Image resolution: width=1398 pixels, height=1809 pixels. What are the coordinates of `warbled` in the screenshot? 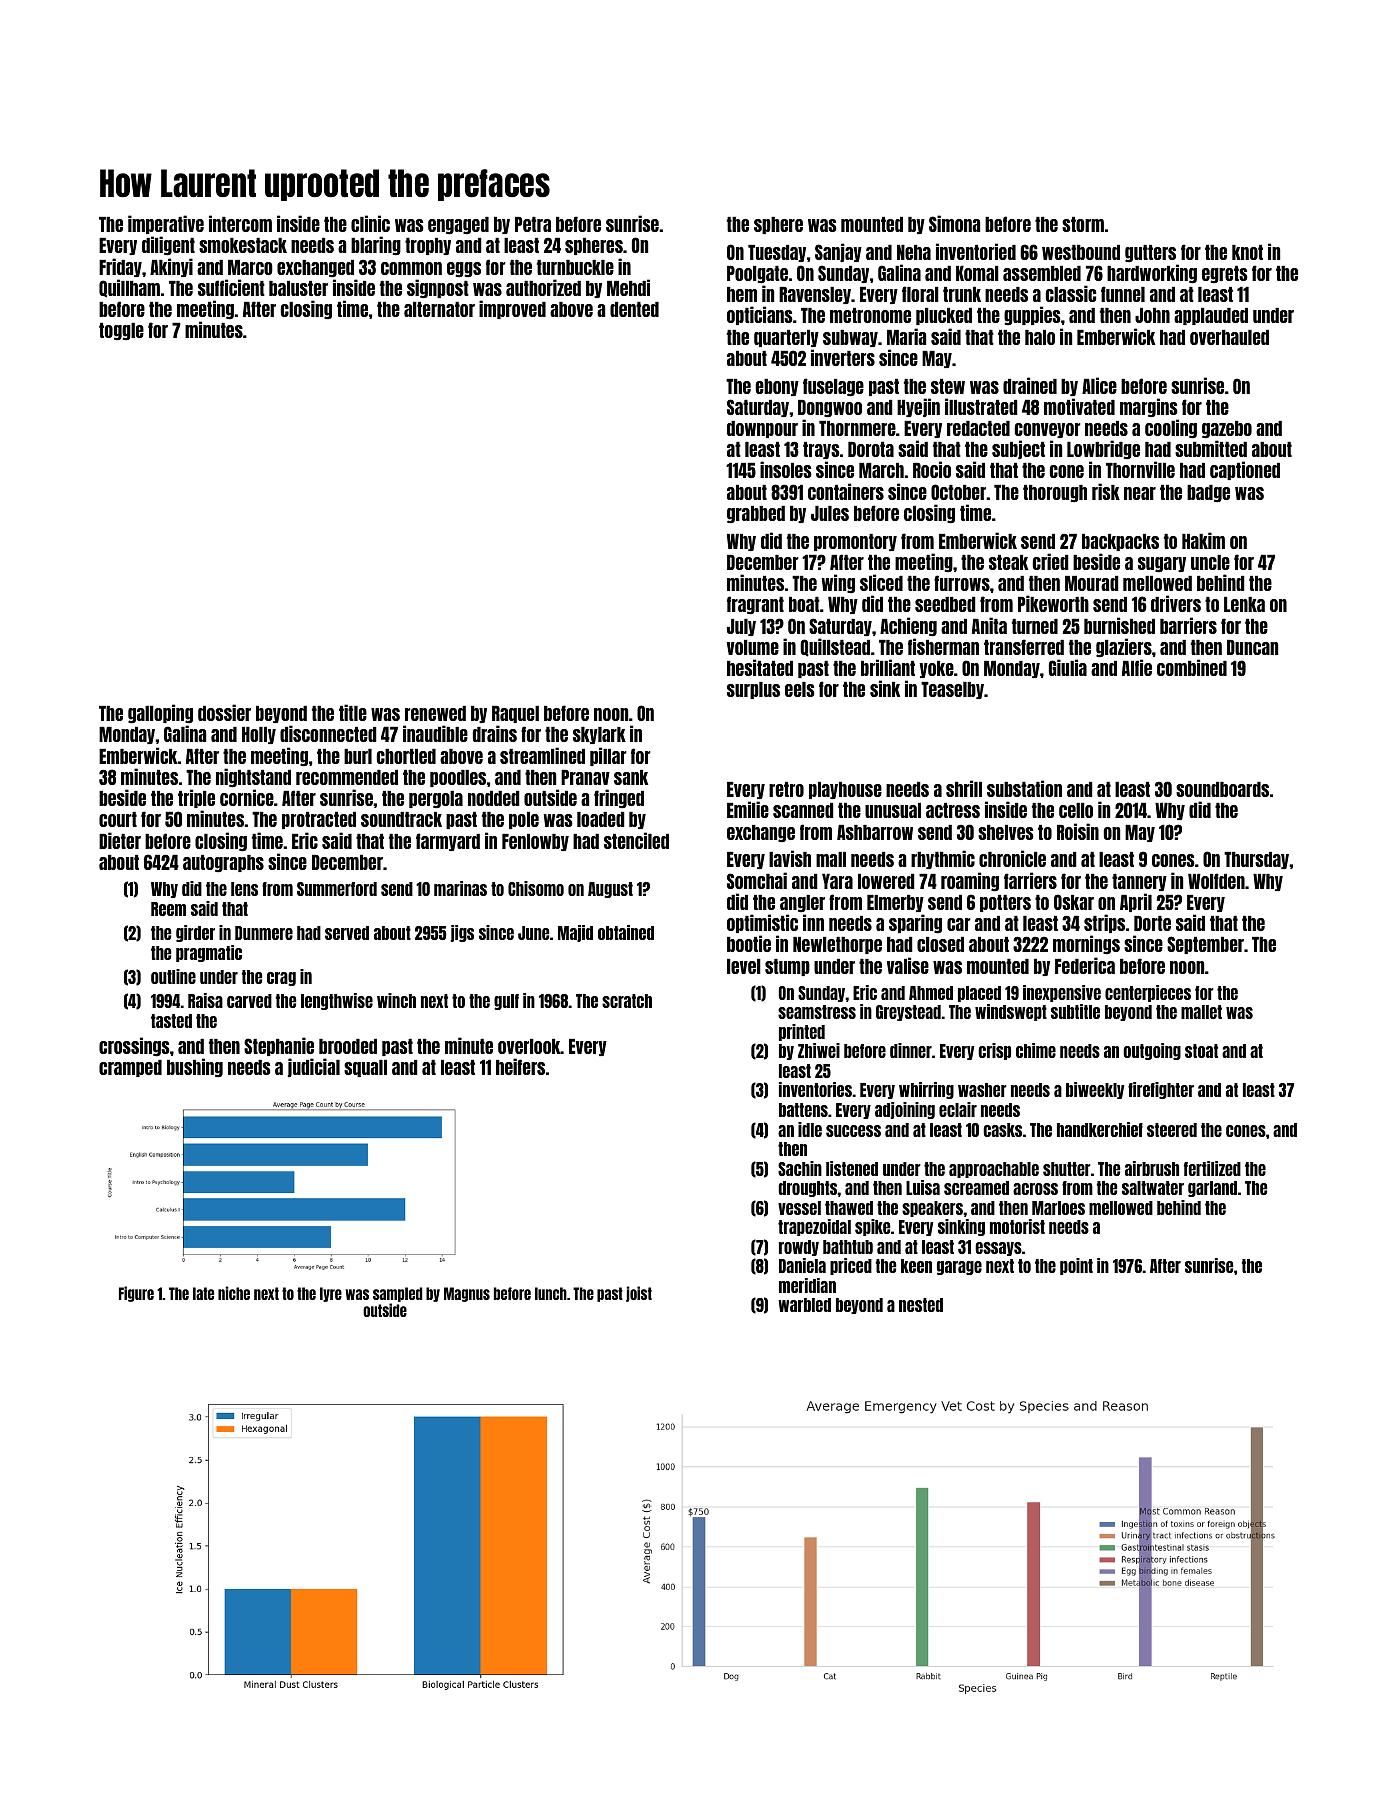 It's located at (804, 1305).
